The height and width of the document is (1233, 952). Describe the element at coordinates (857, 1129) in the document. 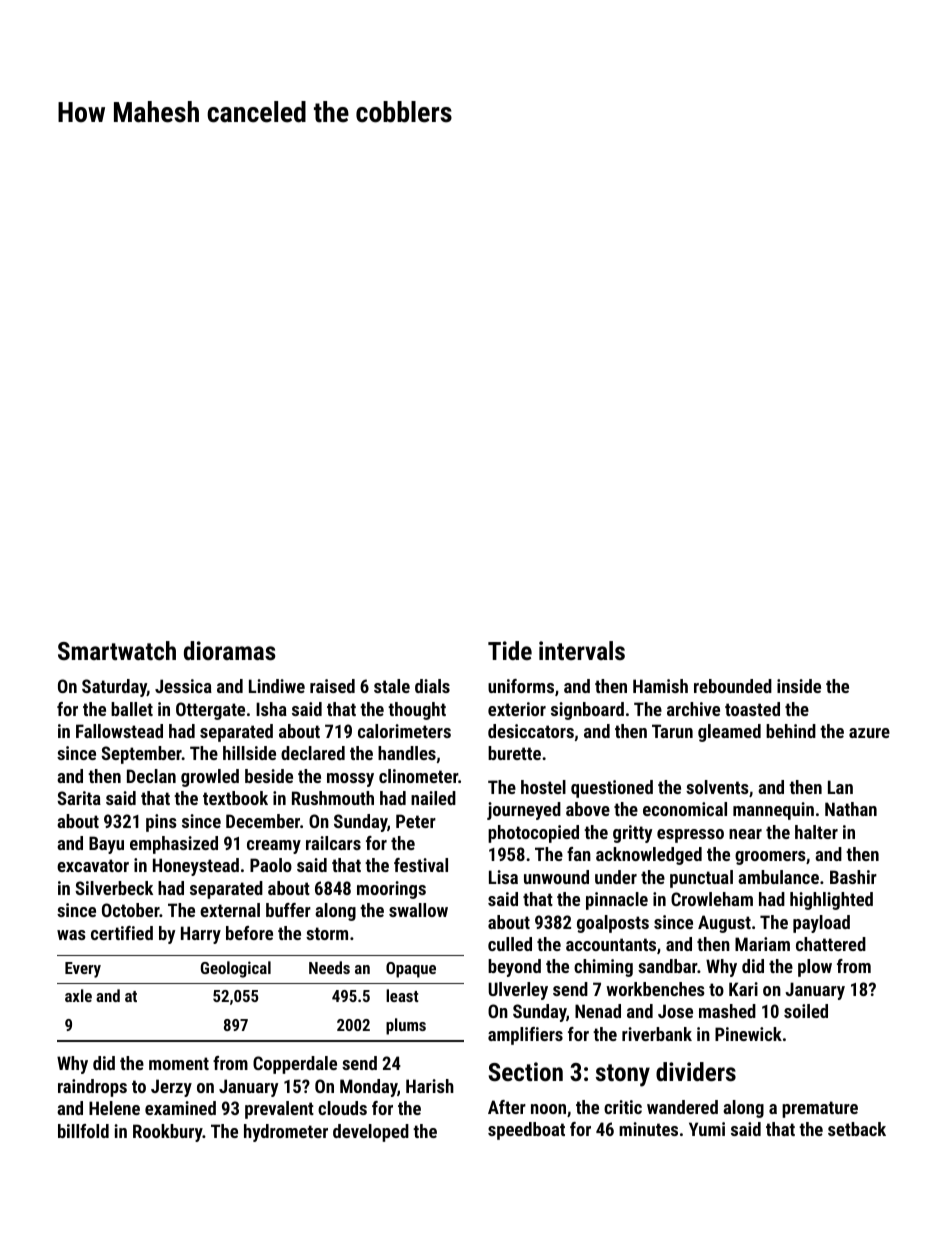

I see `setback` at that location.
